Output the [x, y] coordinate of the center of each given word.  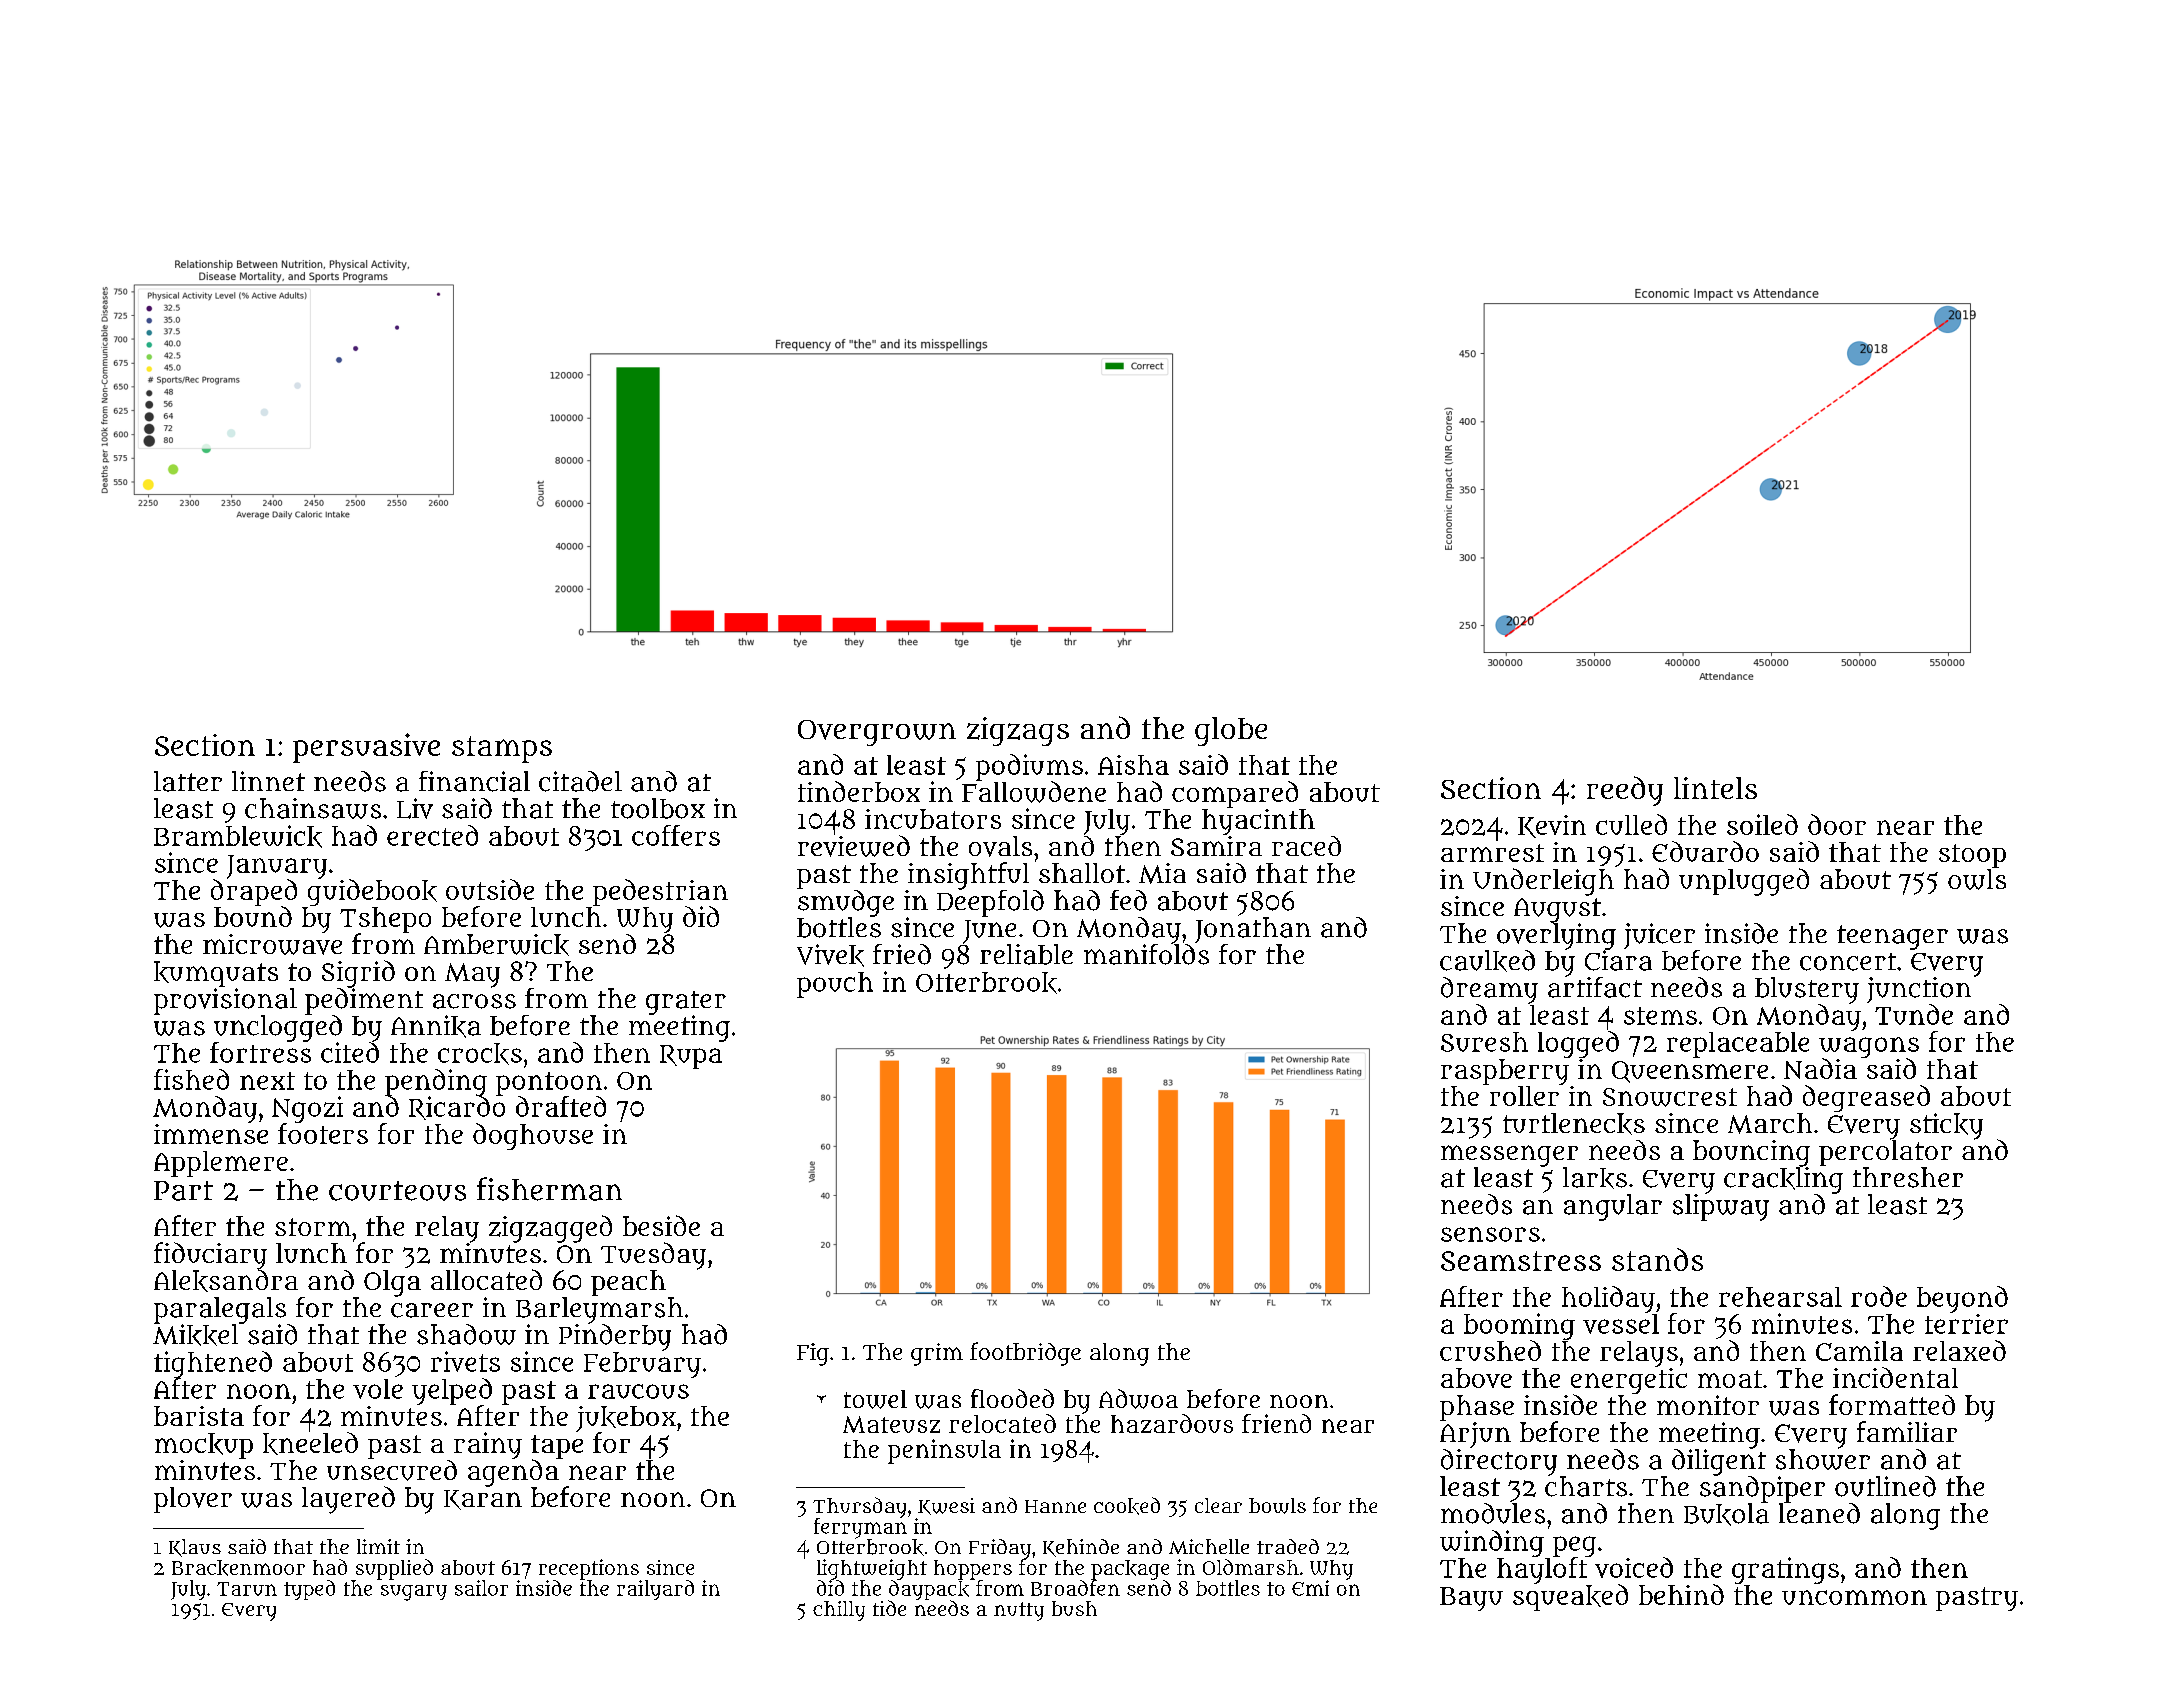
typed [309, 1590]
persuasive [366, 748]
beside [661, 1225]
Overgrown [877, 733]
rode [1879, 1296]
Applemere [221, 1164]
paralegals [220, 1310]
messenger [1509, 1156]
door [1837, 824]
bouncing [1751, 1153]
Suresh [1484, 1042]
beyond [1962, 1299]
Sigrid [358, 974]
